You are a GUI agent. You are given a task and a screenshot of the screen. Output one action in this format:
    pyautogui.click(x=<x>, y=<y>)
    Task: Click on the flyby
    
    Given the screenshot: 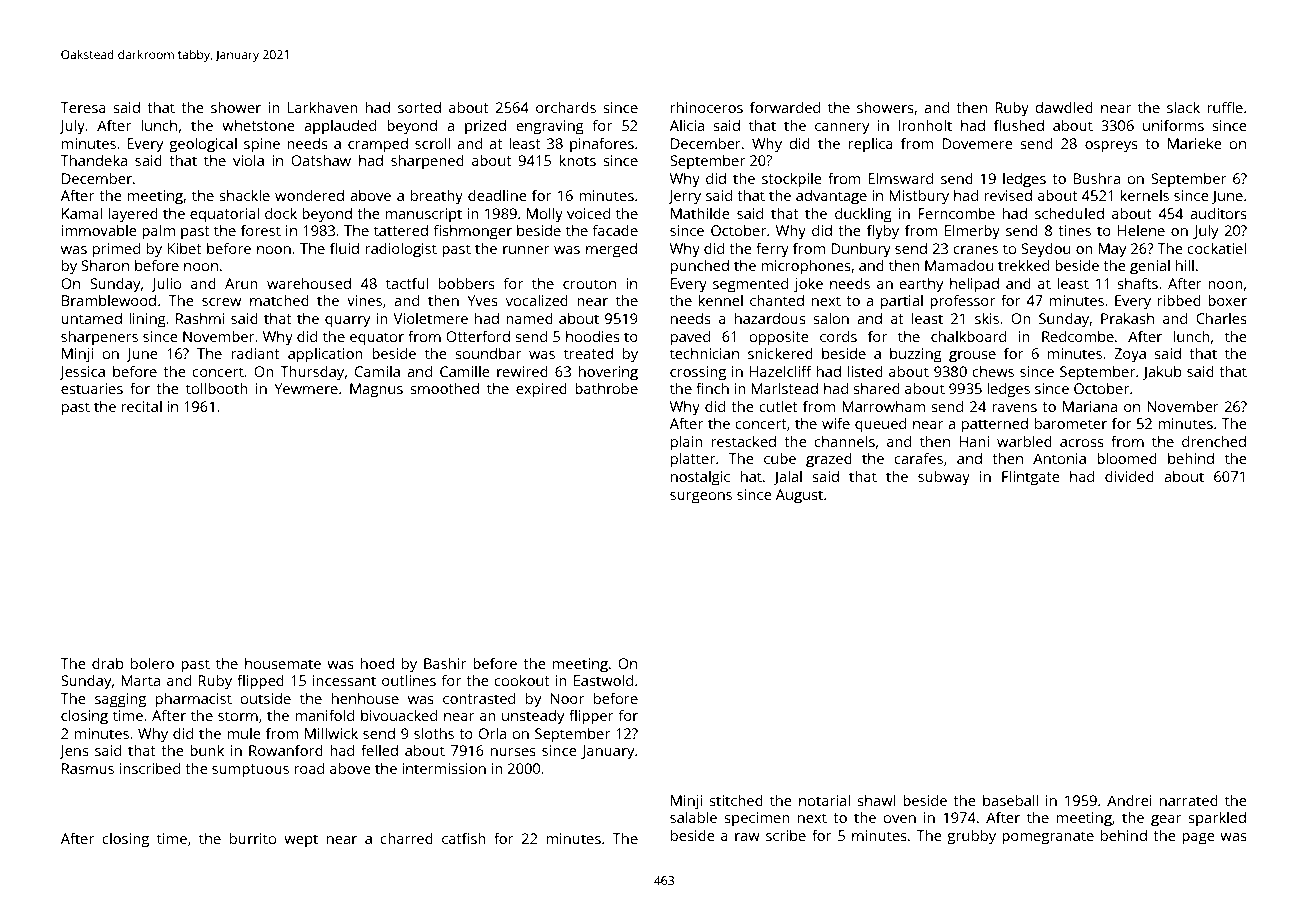 What is the action you would take?
    pyautogui.click(x=883, y=232)
